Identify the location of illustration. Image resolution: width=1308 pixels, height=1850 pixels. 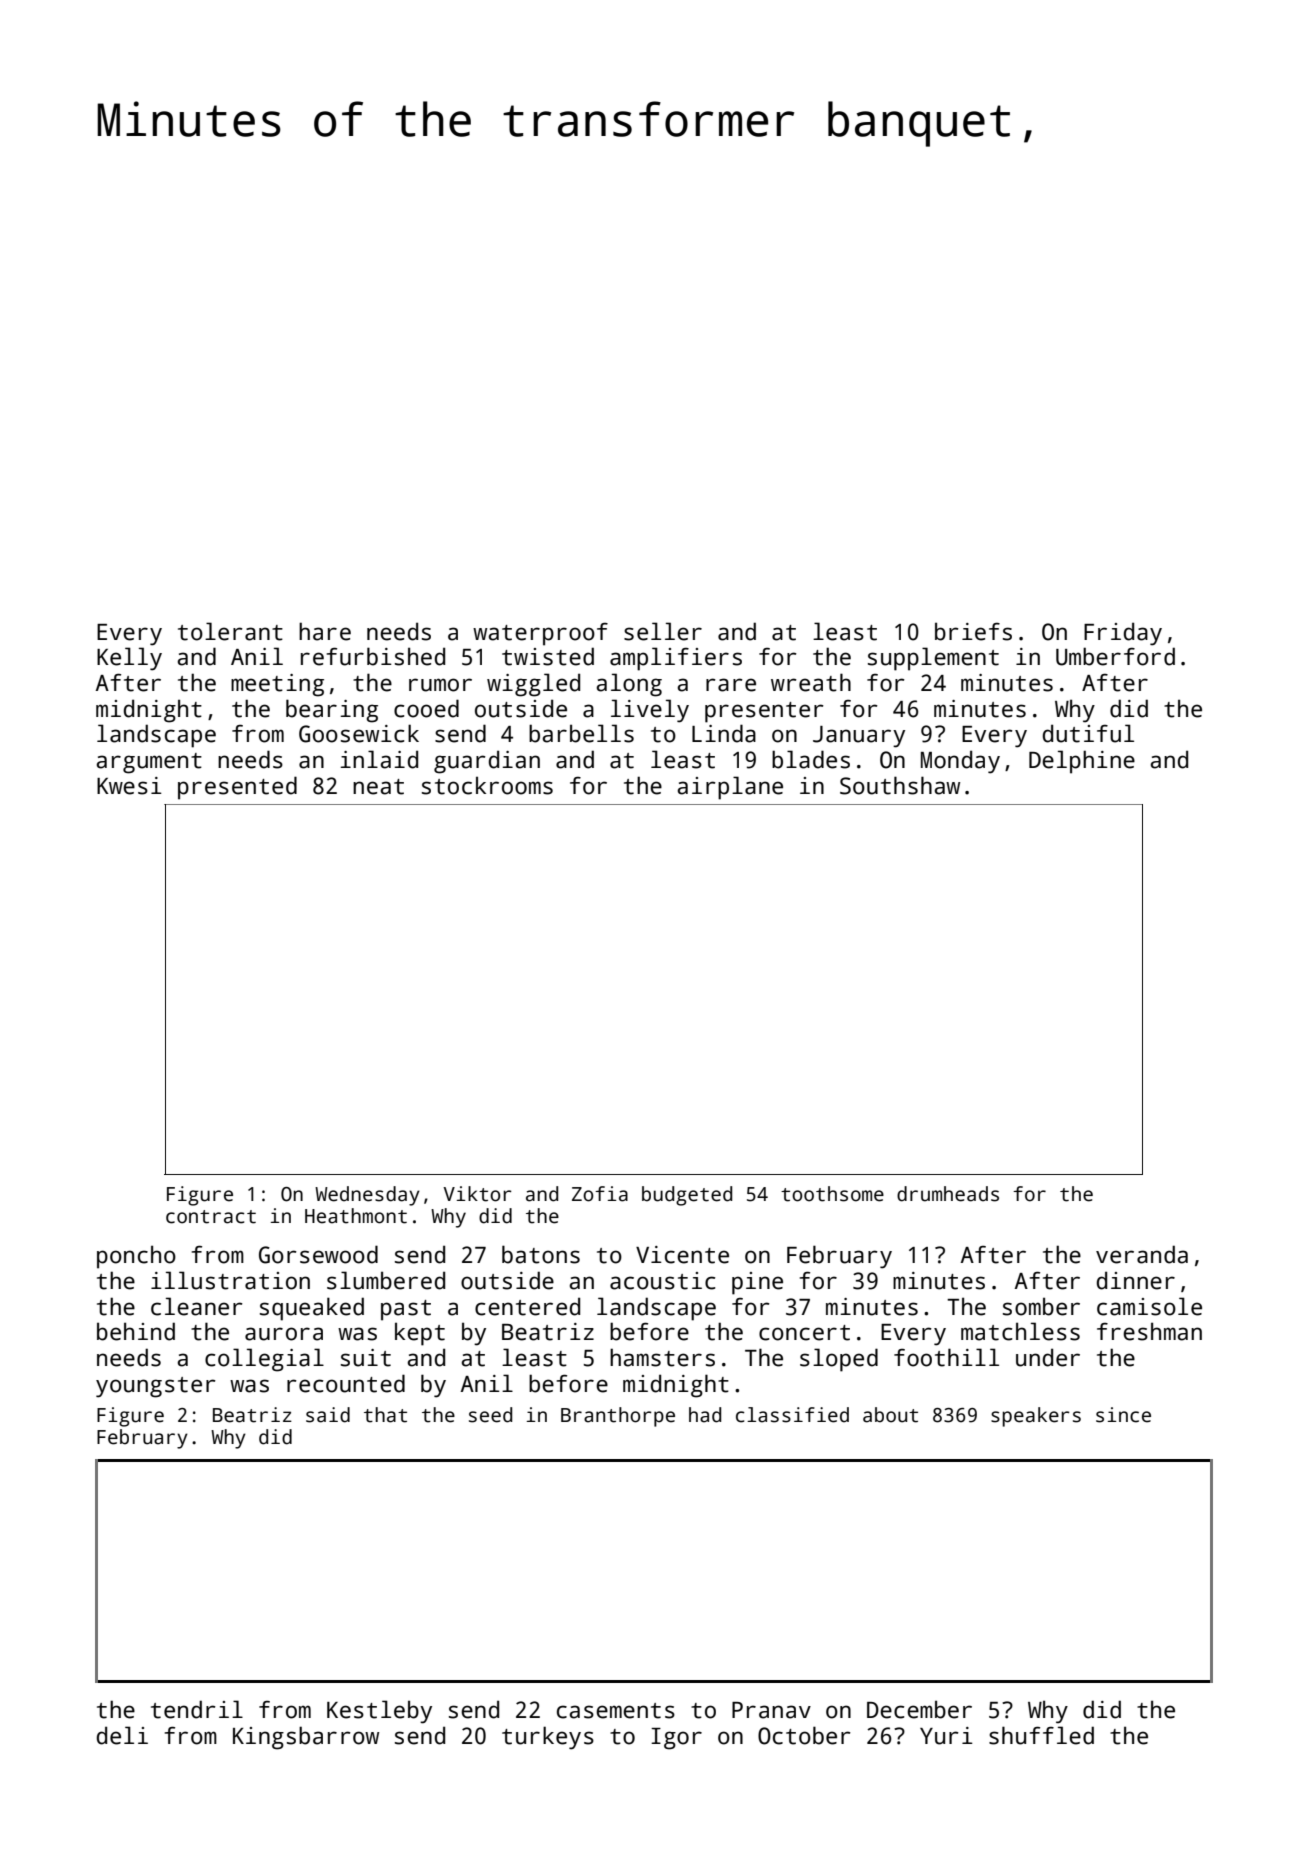
(230, 1280).
